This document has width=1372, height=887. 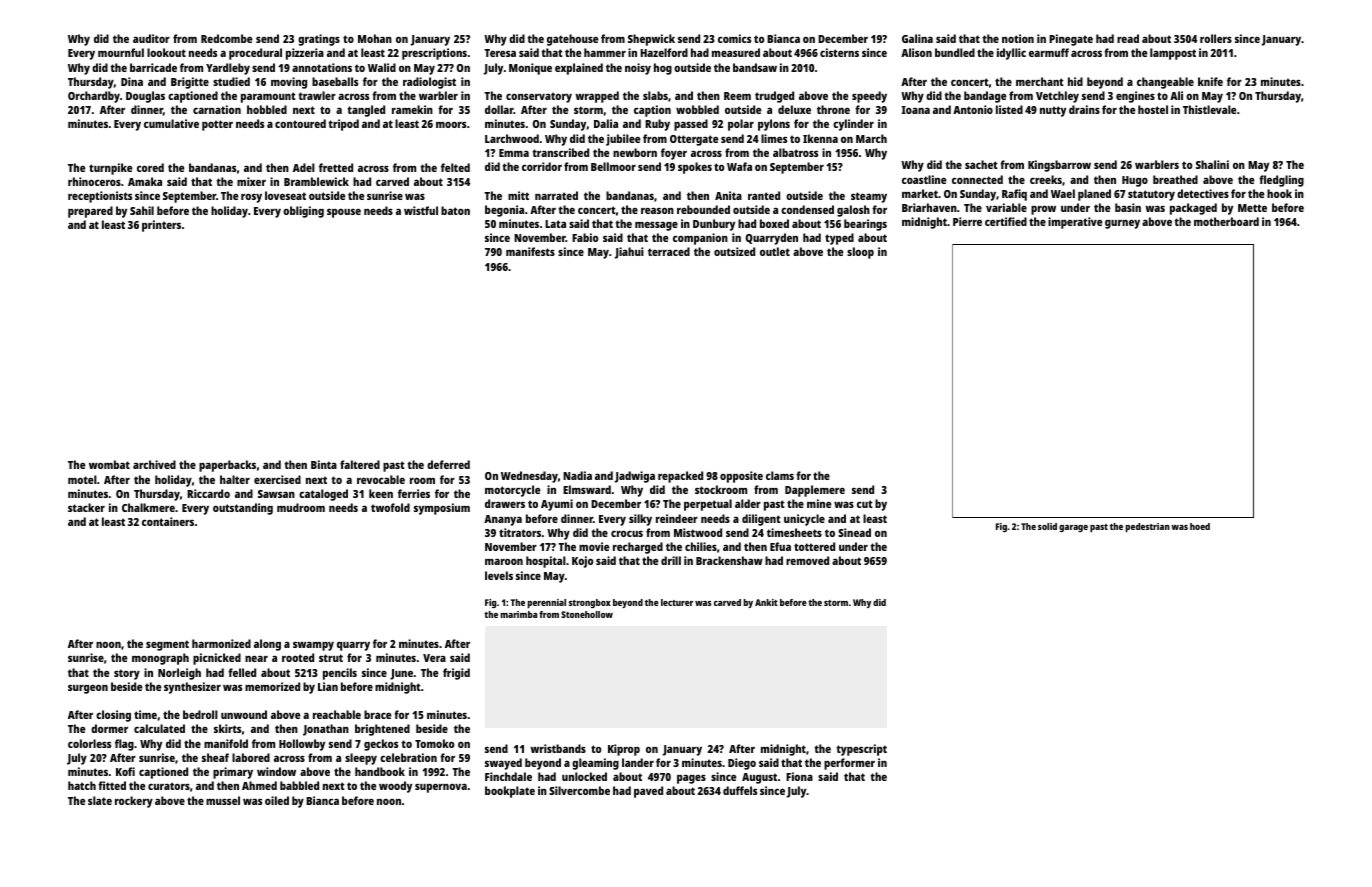 What do you see at coordinates (1200, 526) in the document?
I see `hoed` at bounding box center [1200, 526].
